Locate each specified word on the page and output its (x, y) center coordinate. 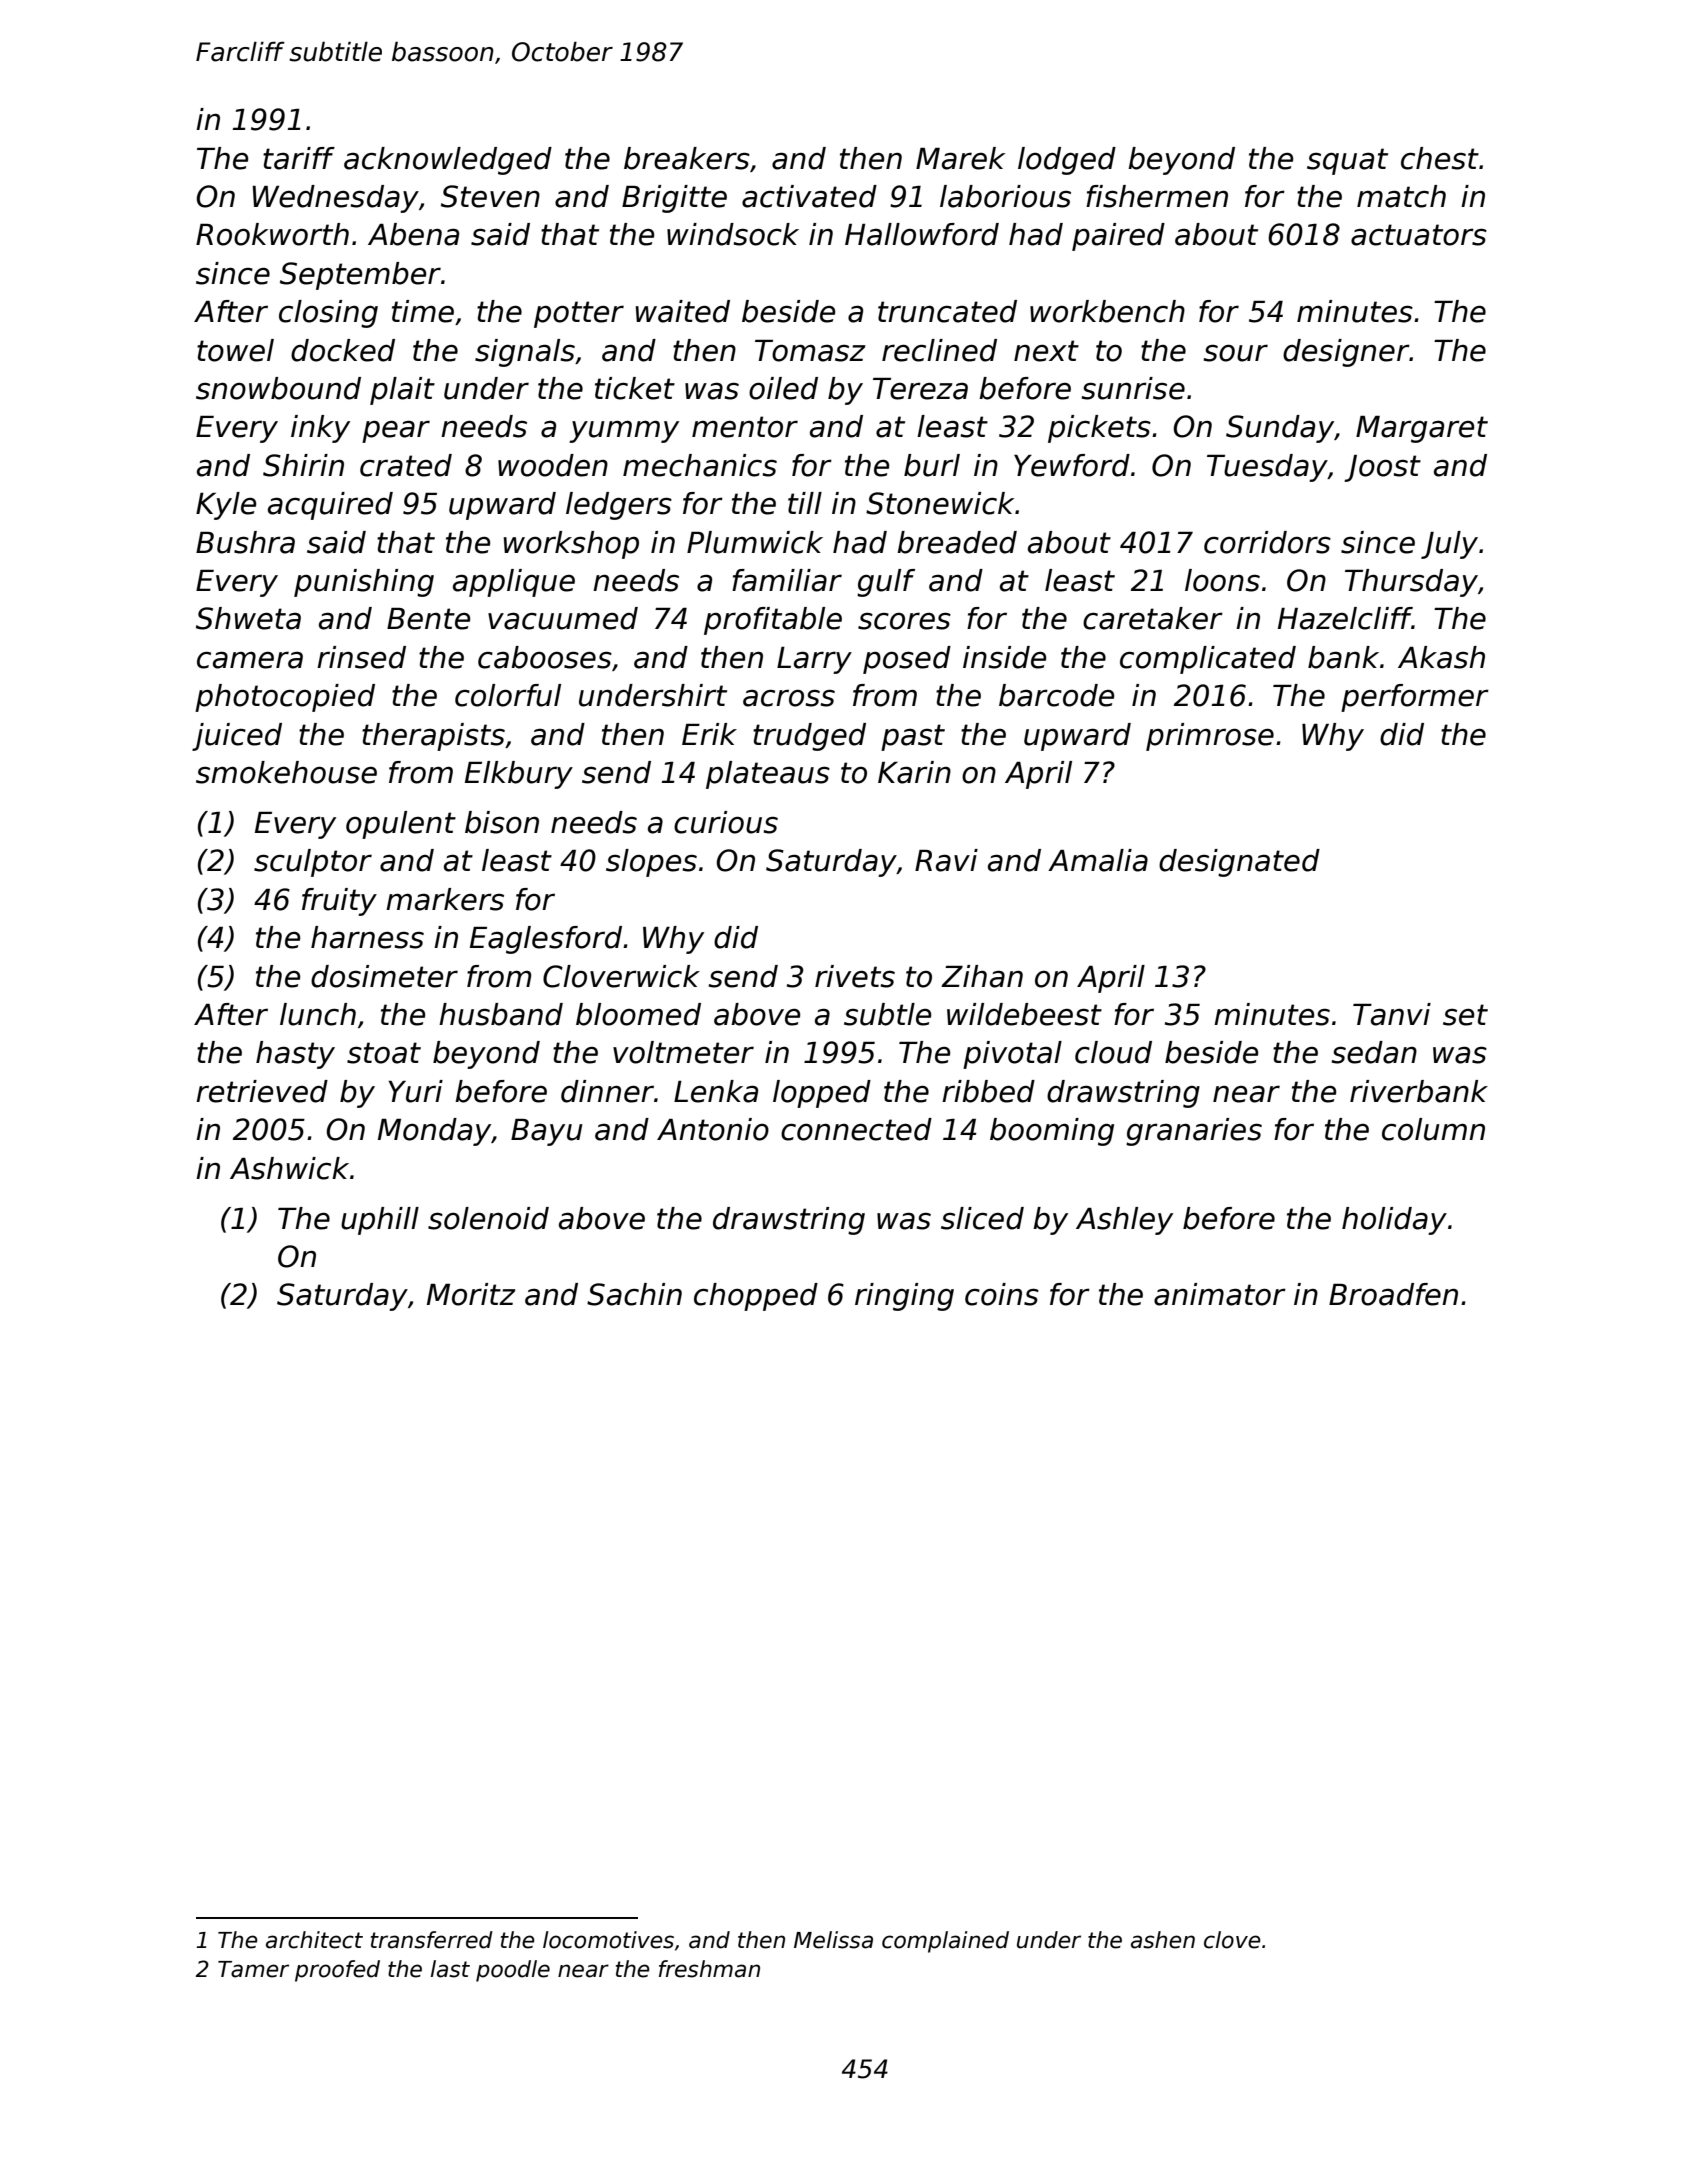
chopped (756, 1297)
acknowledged (448, 161)
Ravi (946, 860)
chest (1440, 158)
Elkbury (519, 775)
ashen (1163, 1940)
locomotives (608, 1940)
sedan (1374, 1052)
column (1433, 1129)
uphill (380, 1221)
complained (945, 1942)
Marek (960, 158)
